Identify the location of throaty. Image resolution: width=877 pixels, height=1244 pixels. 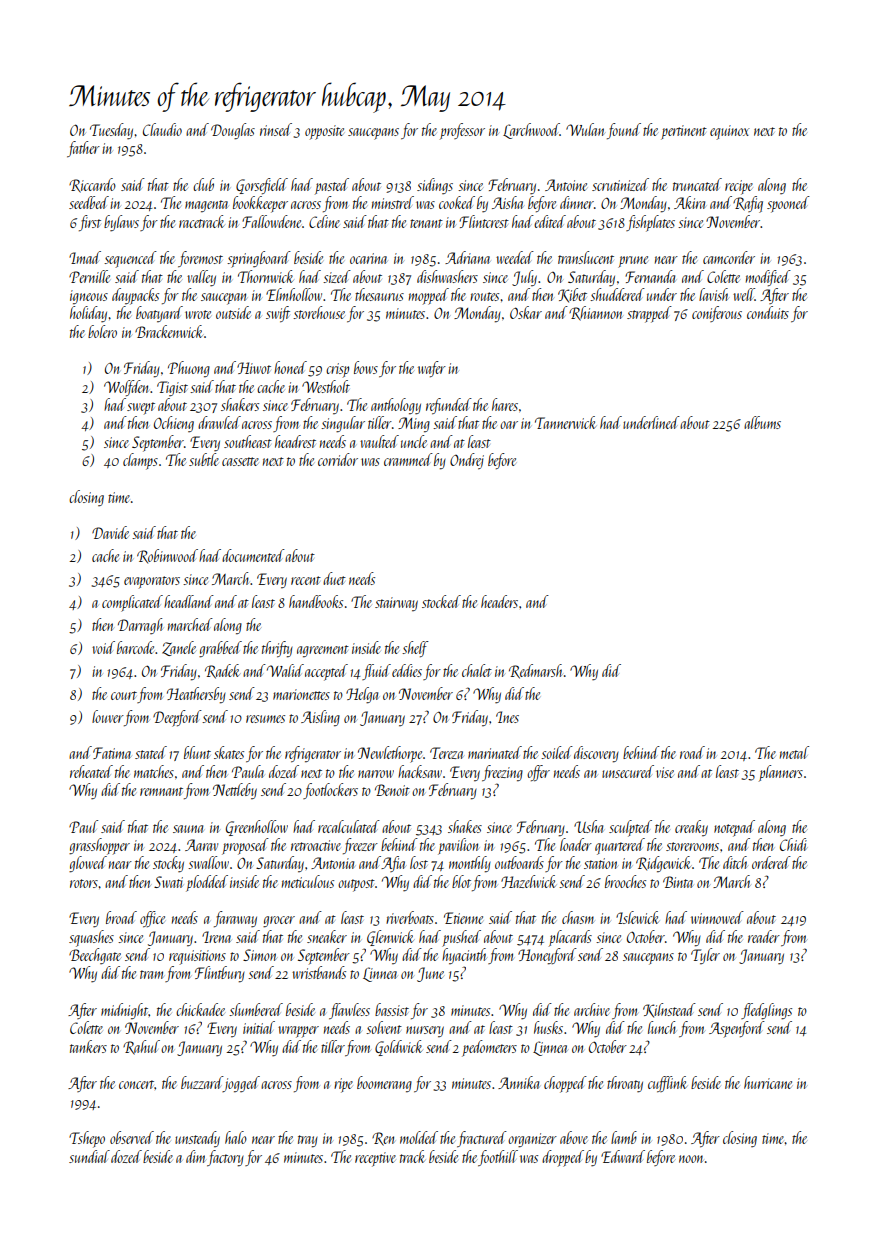
(625, 1084).
